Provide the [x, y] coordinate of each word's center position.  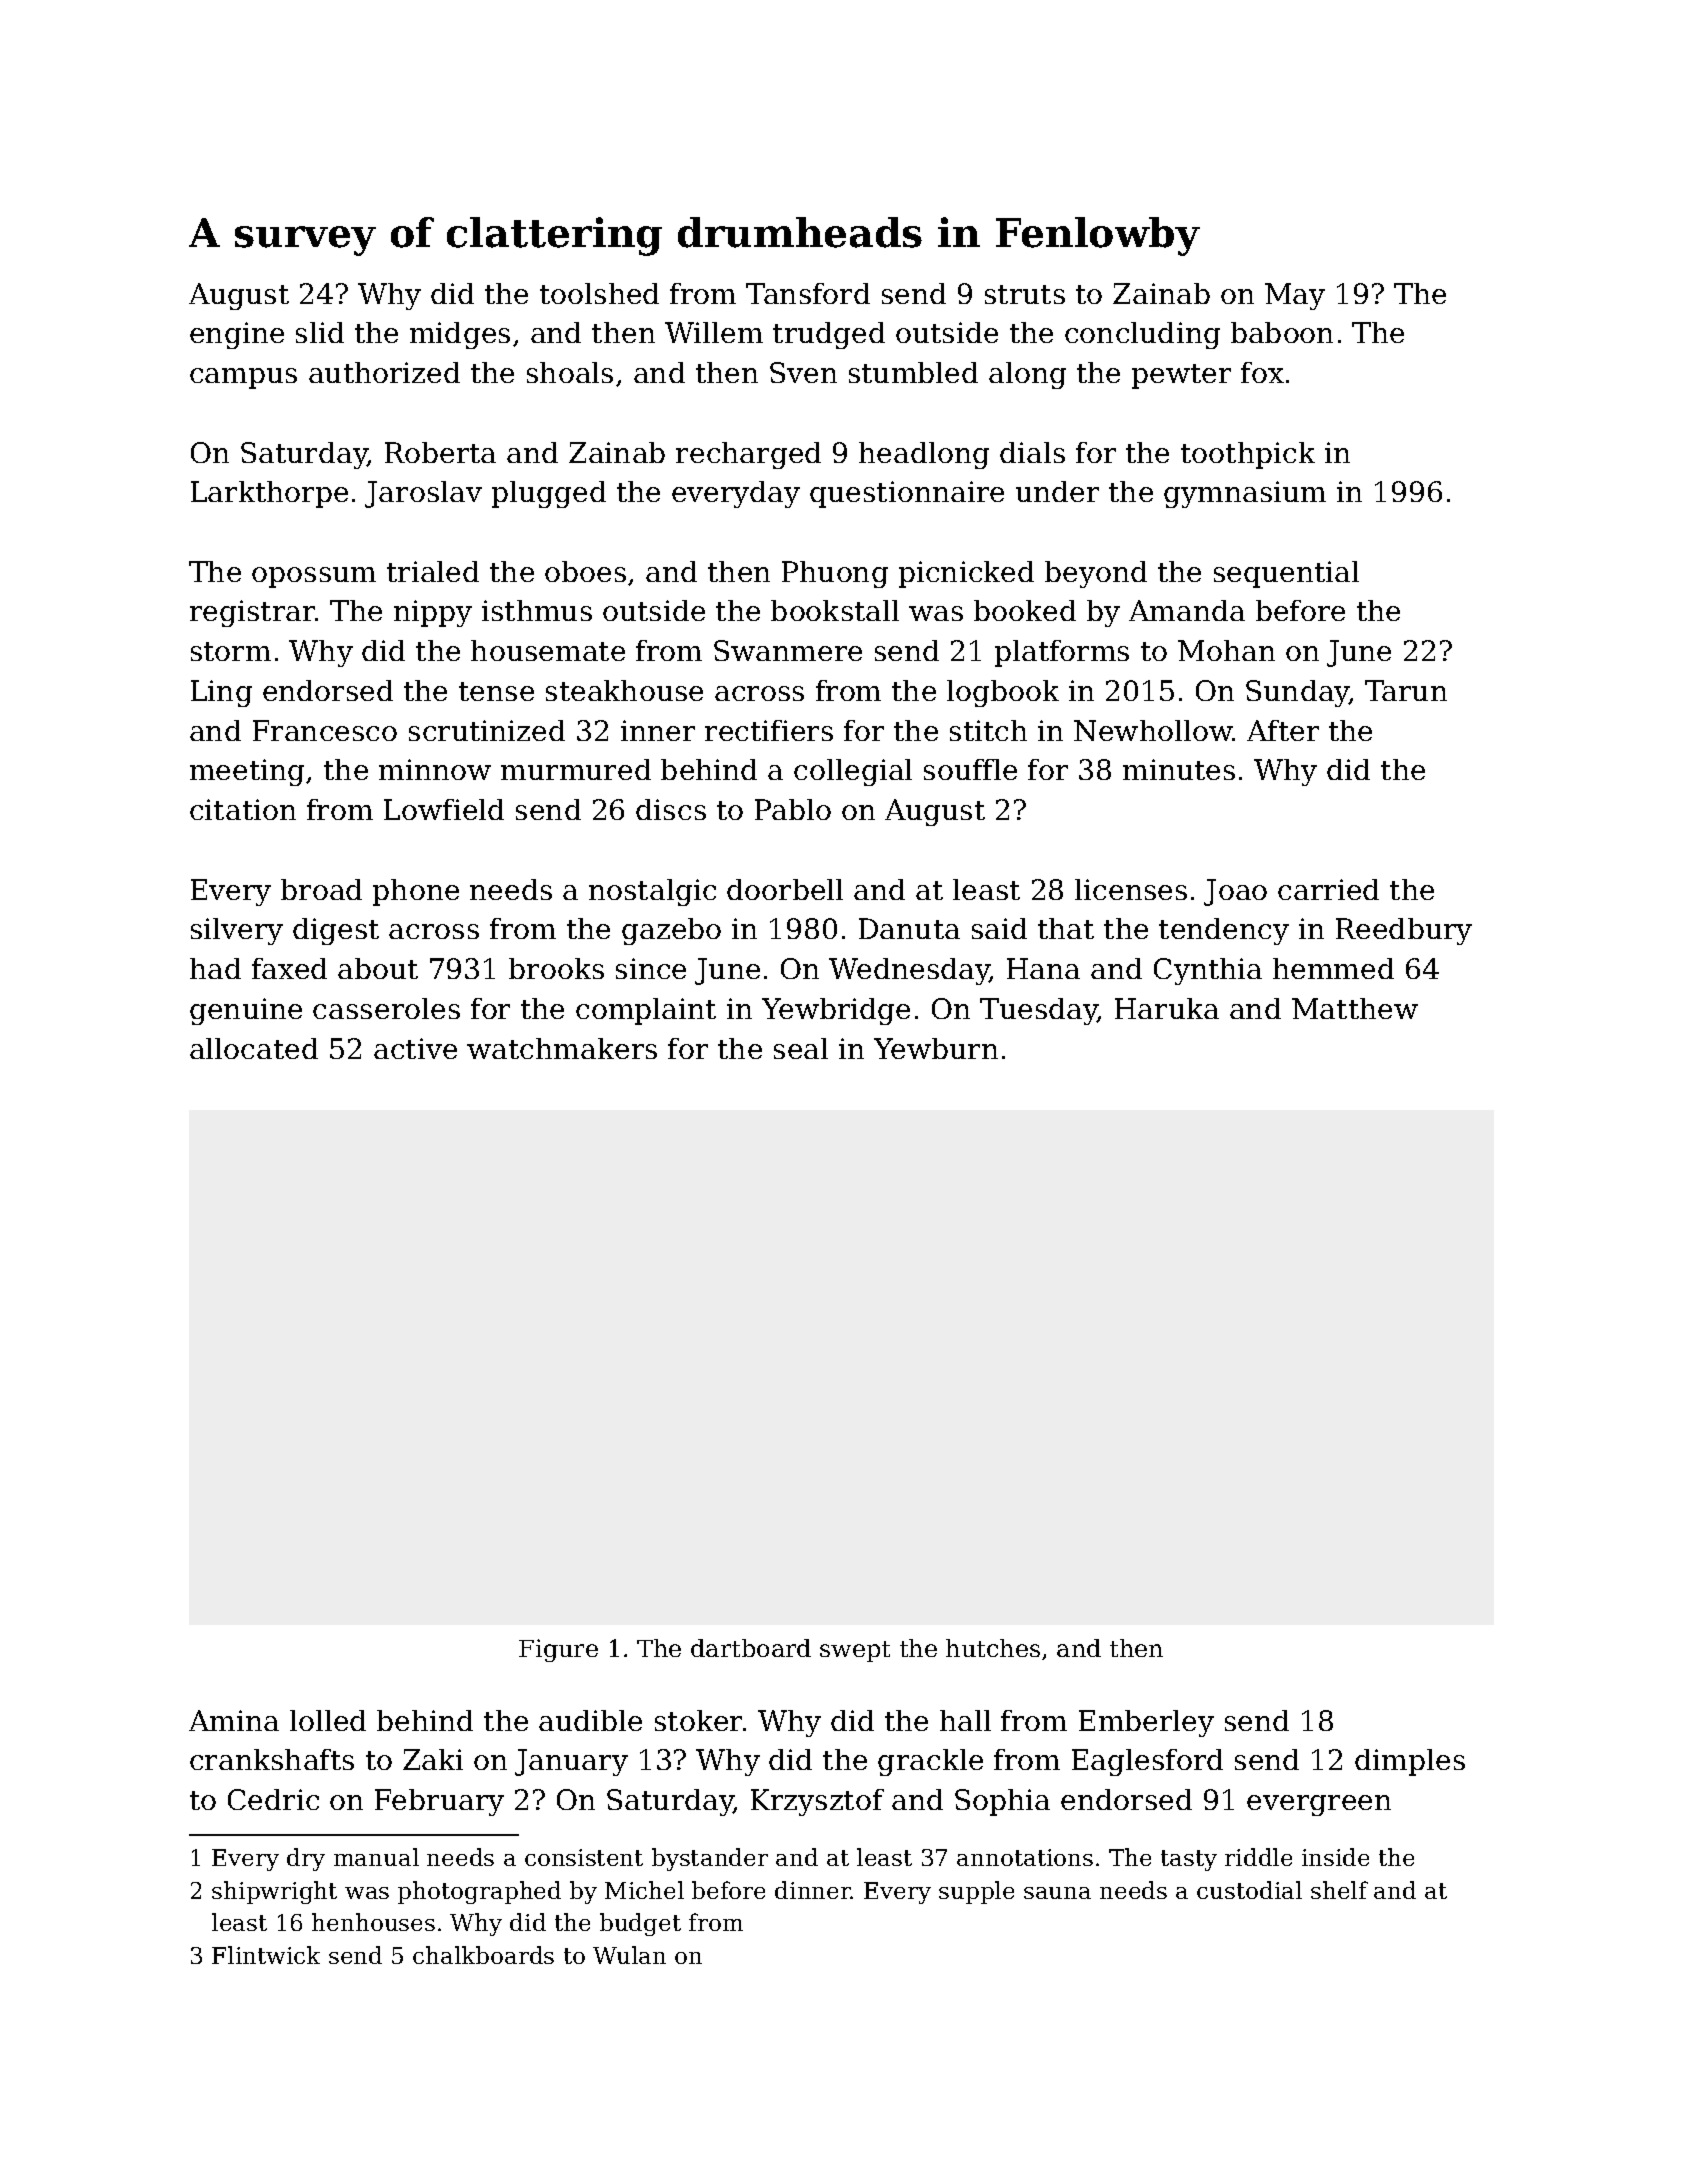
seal [801, 1048]
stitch [988, 730]
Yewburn [936, 1048]
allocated [254, 1048]
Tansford [808, 293]
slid [320, 332]
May [1295, 296]
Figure [558, 1650]
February [439, 1802]
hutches [993, 1648]
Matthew [1355, 1008]
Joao [1235, 892]
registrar [253, 613]
